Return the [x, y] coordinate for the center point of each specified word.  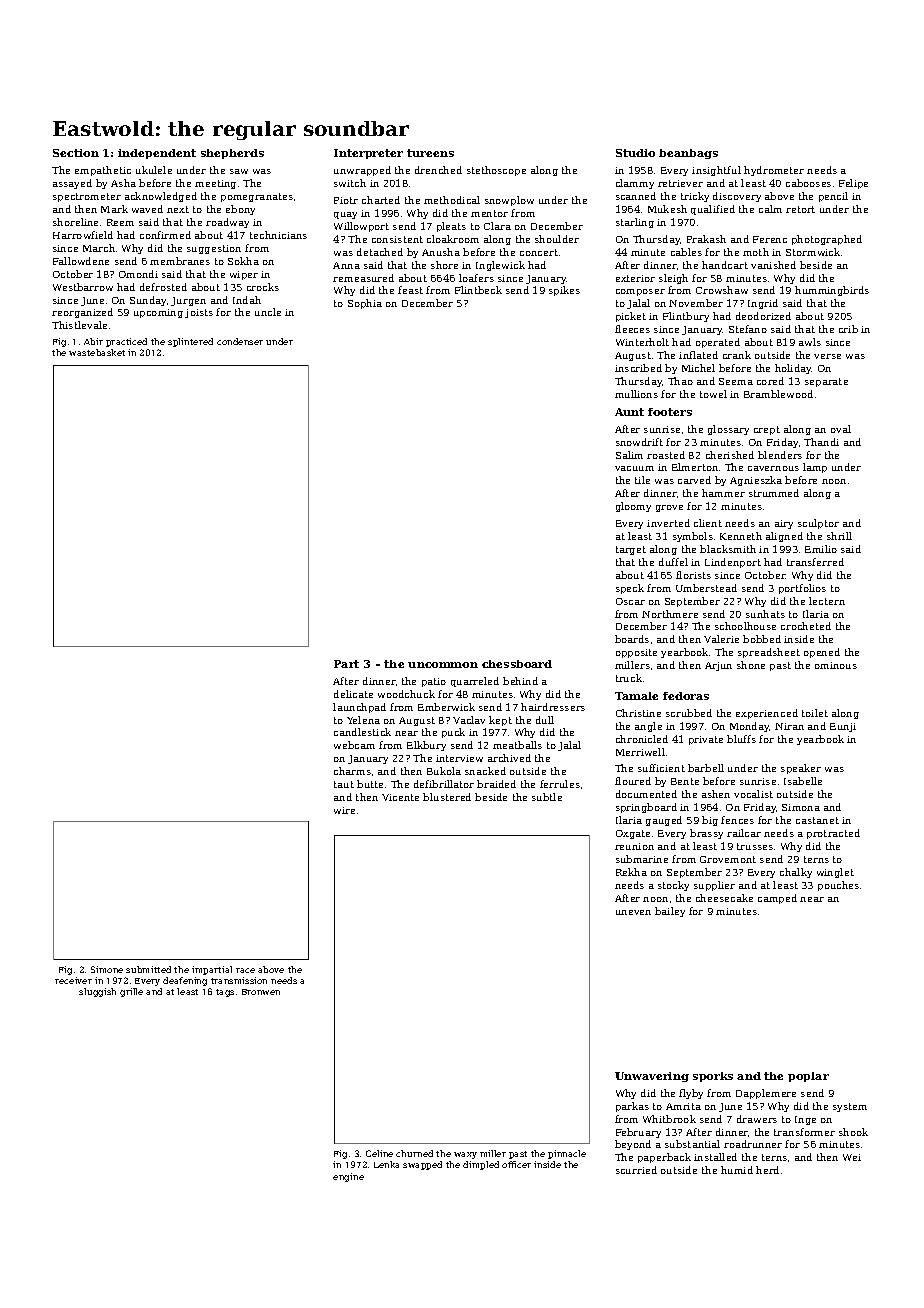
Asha [123, 183]
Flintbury [686, 317]
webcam [354, 745]
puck [453, 733]
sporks [713, 1077]
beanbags [688, 154]
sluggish [97, 992]
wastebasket [97, 352]
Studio [635, 153]
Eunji [843, 727]
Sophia [365, 304]
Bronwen [261, 992]
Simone [107, 969]
